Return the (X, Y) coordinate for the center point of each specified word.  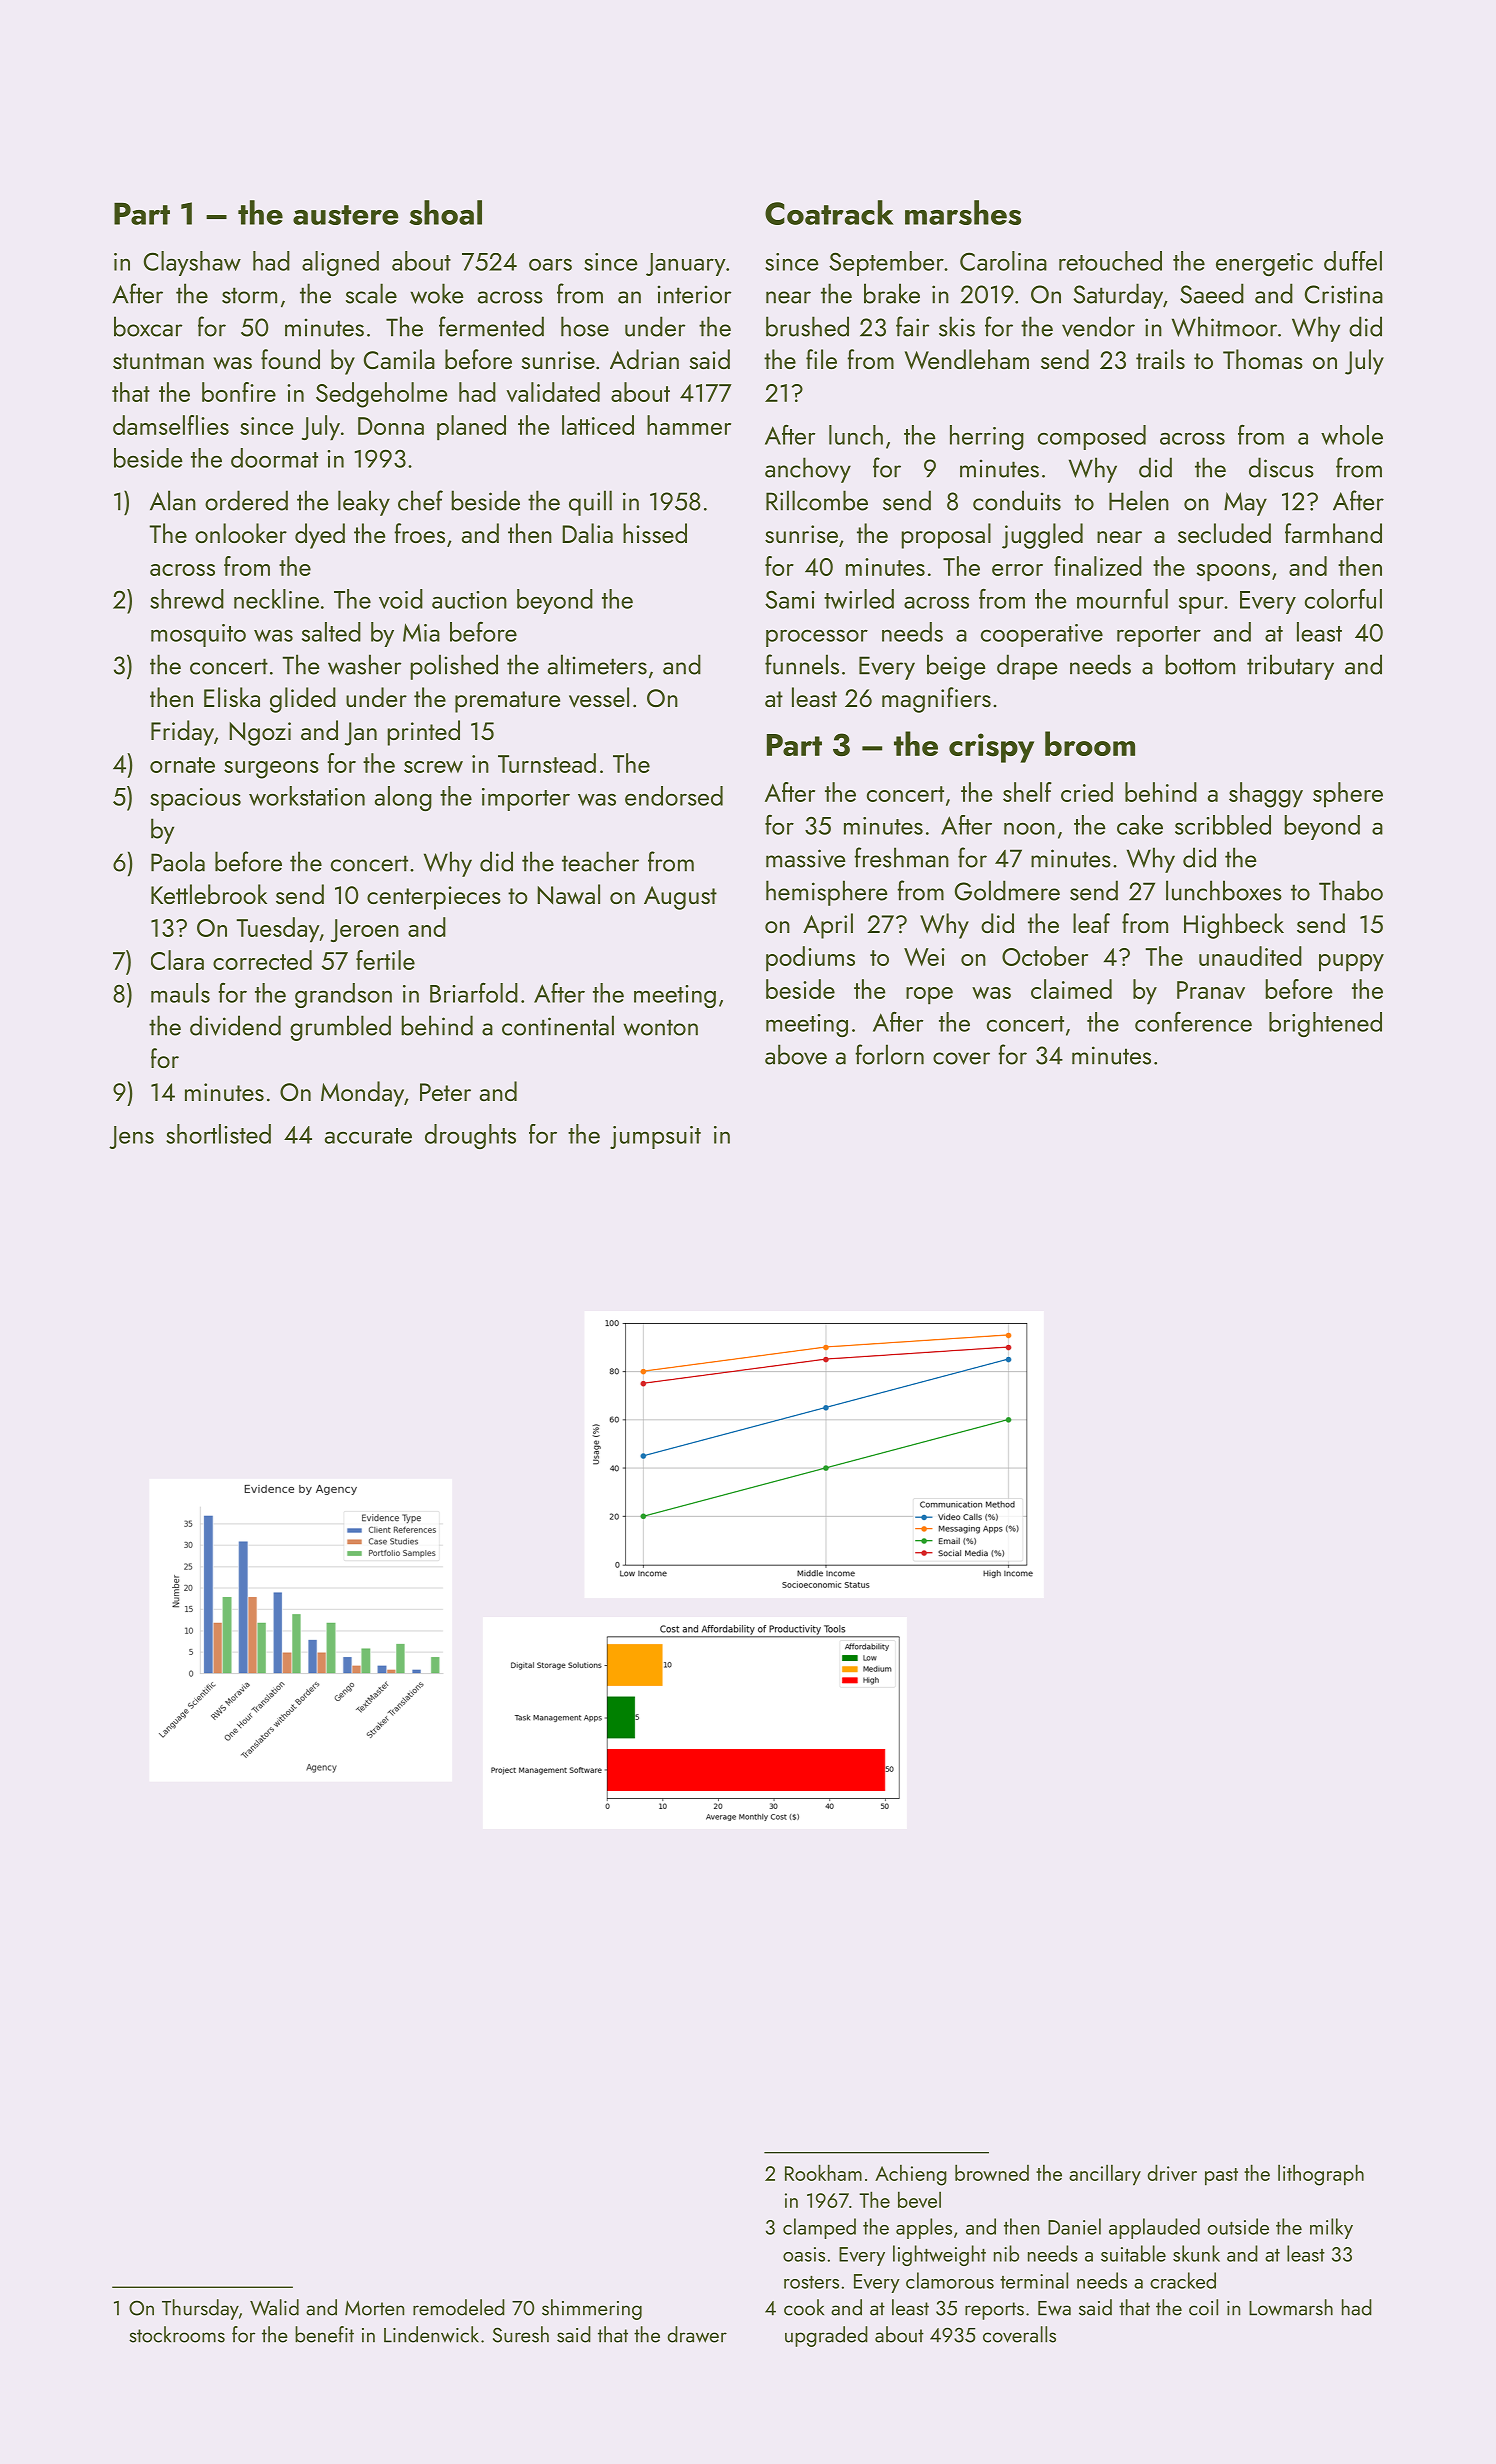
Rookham (823, 2172)
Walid (274, 2307)
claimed (1071, 989)
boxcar (148, 326)
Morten (374, 2308)
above (796, 1054)
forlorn (889, 1054)
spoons (1233, 573)
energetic (1264, 264)
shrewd (187, 599)
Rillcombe (817, 500)
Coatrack (829, 212)
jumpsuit (655, 1137)
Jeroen (365, 930)
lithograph (1321, 2175)
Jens (131, 1137)
